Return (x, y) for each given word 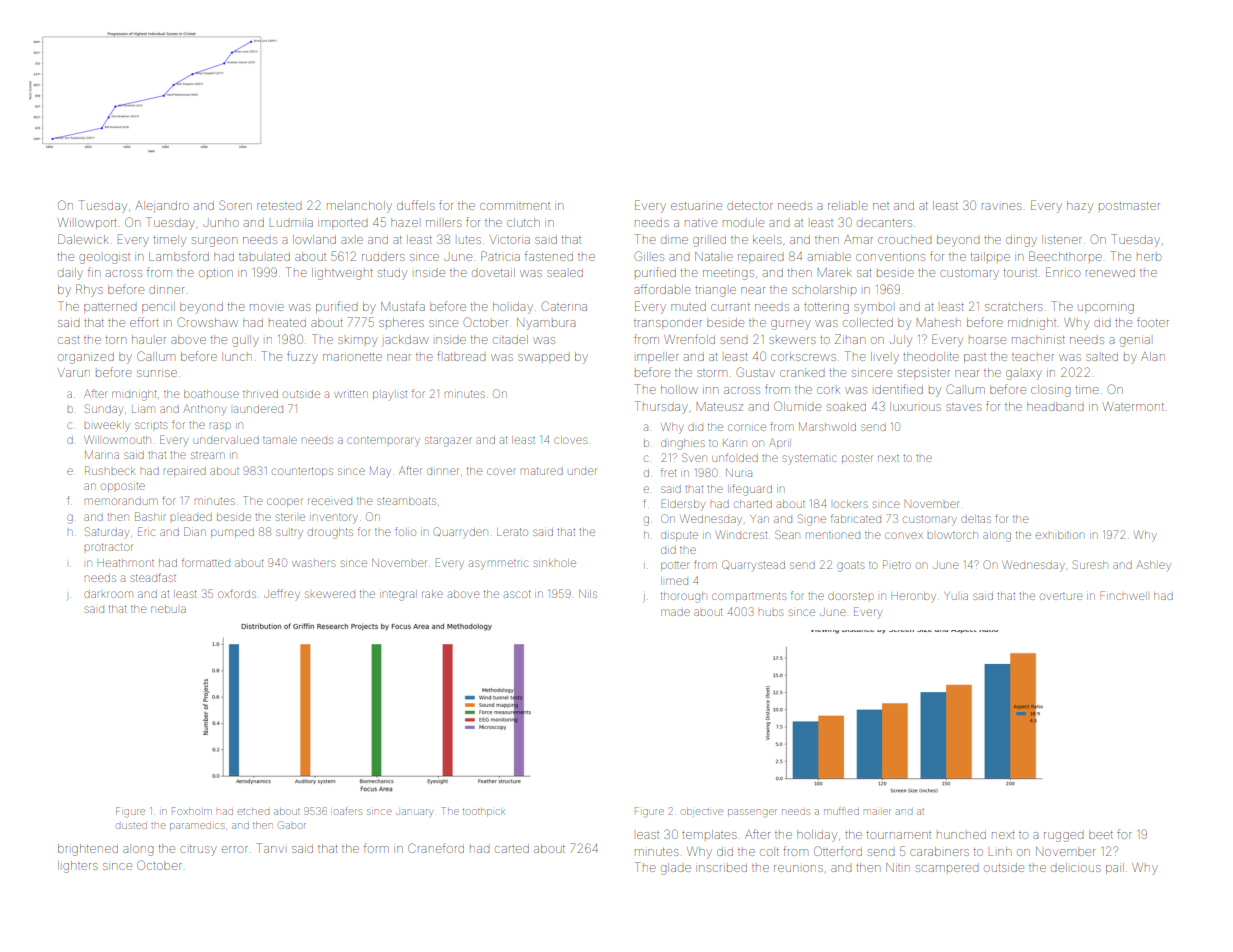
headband (1055, 406)
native (701, 223)
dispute (679, 536)
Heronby (914, 596)
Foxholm (192, 811)
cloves (570, 440)
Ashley (1154, 565)
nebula (168, 609)
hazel (404, 222)
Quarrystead (753, 566)
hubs (771, 612)
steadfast (153, 577)
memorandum (120, 501)
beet (1101, 834)
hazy (1080, 207)
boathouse (211, 394)
